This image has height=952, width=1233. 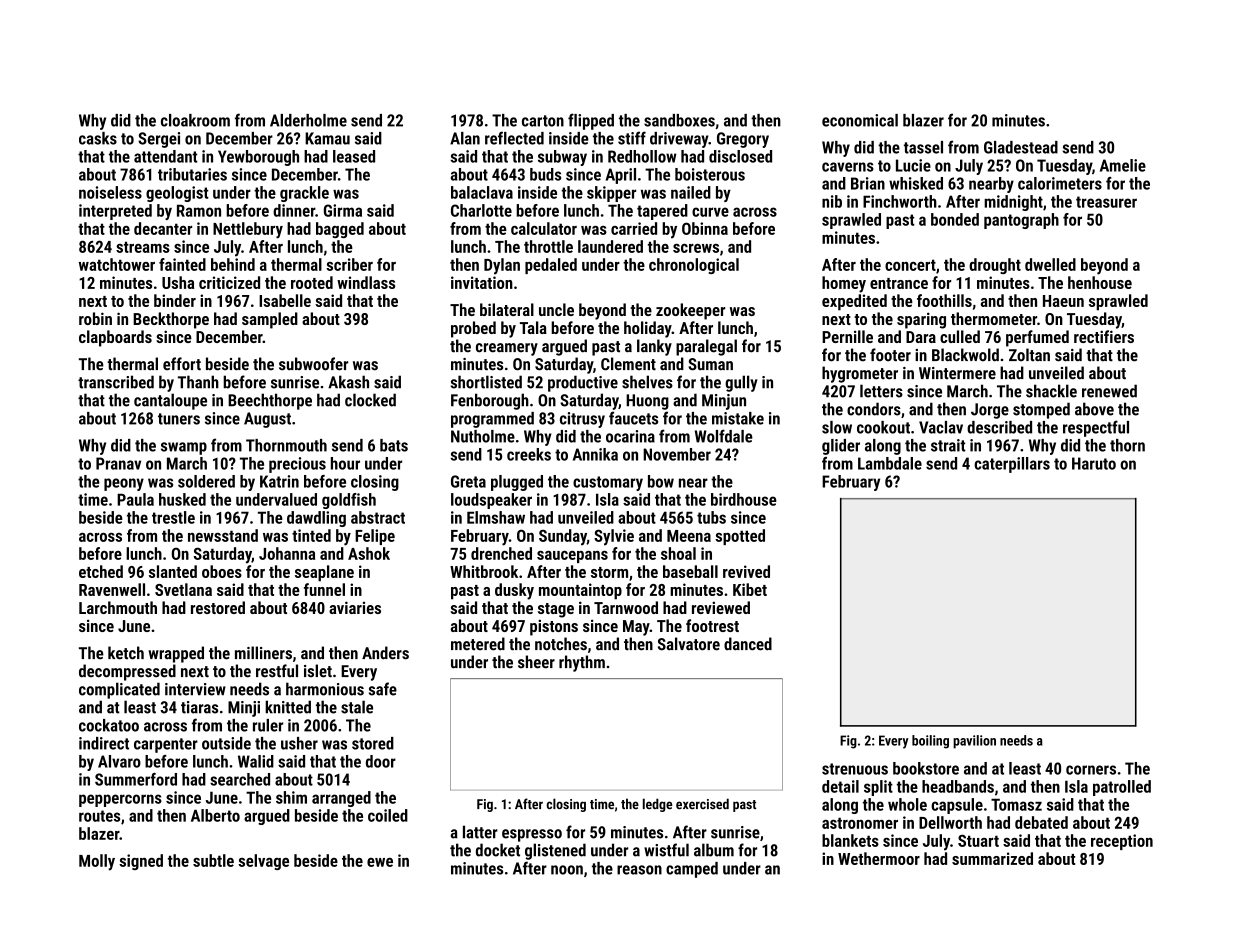 What do you see at coordinates (930, 742) in the image?
I see `boiling` at bounding box center [930, 742].
